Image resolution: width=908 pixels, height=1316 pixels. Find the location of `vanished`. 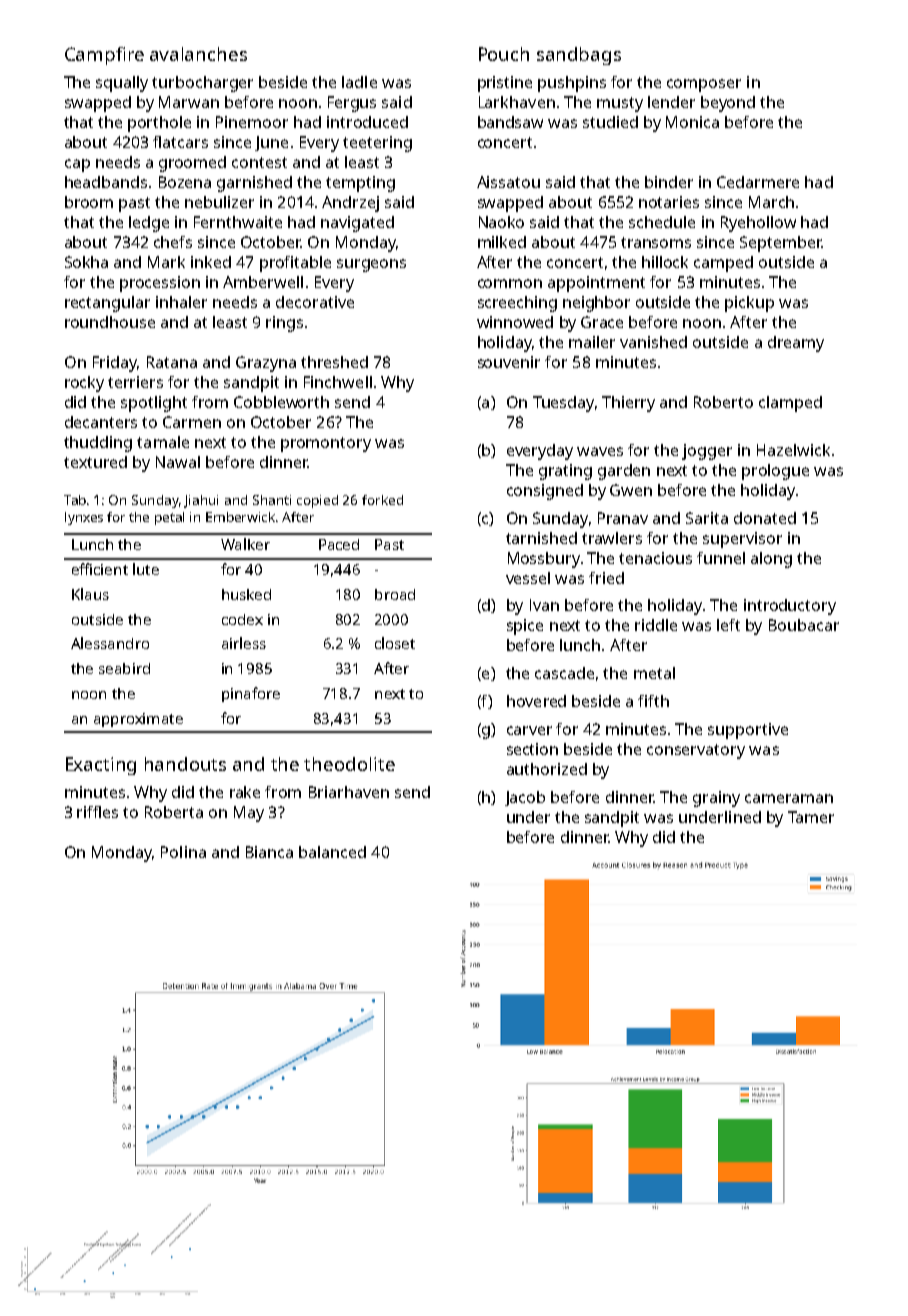

vanished is located at coordinates (653, 342).
